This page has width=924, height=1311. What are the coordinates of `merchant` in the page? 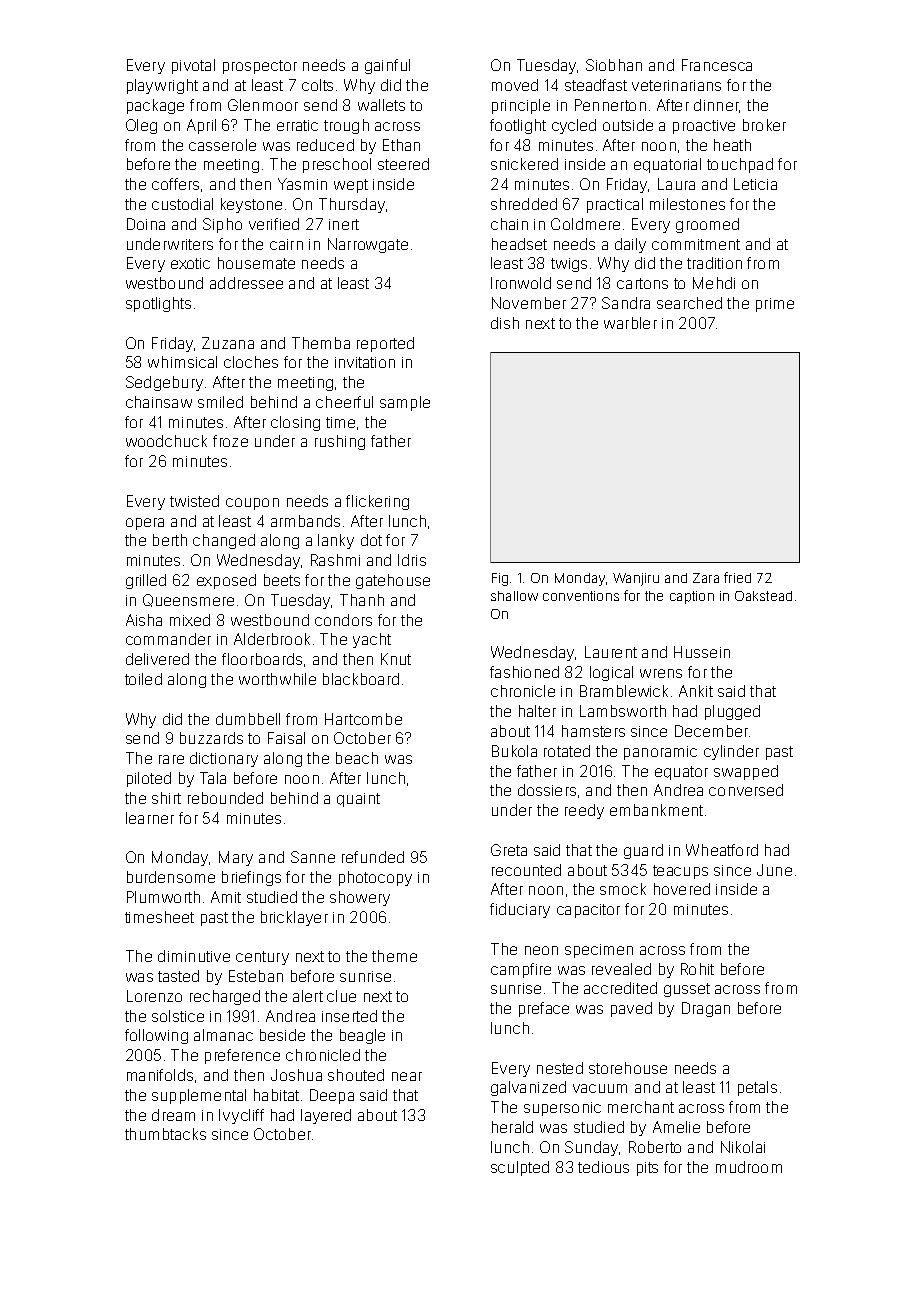 It's located at (641, 1107).
